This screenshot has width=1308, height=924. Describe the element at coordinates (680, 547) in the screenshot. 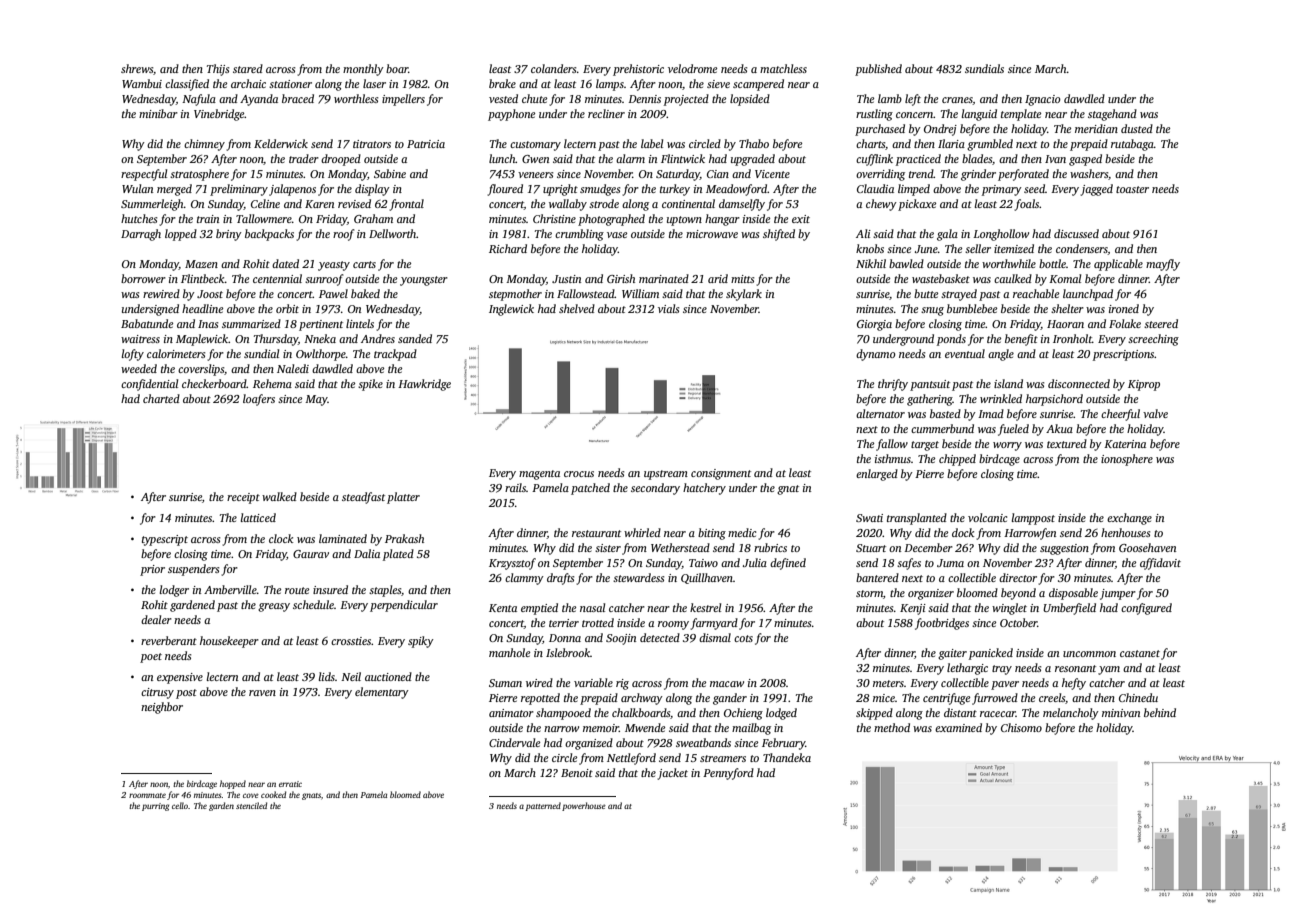

I see `Wetherstead` at that location.
